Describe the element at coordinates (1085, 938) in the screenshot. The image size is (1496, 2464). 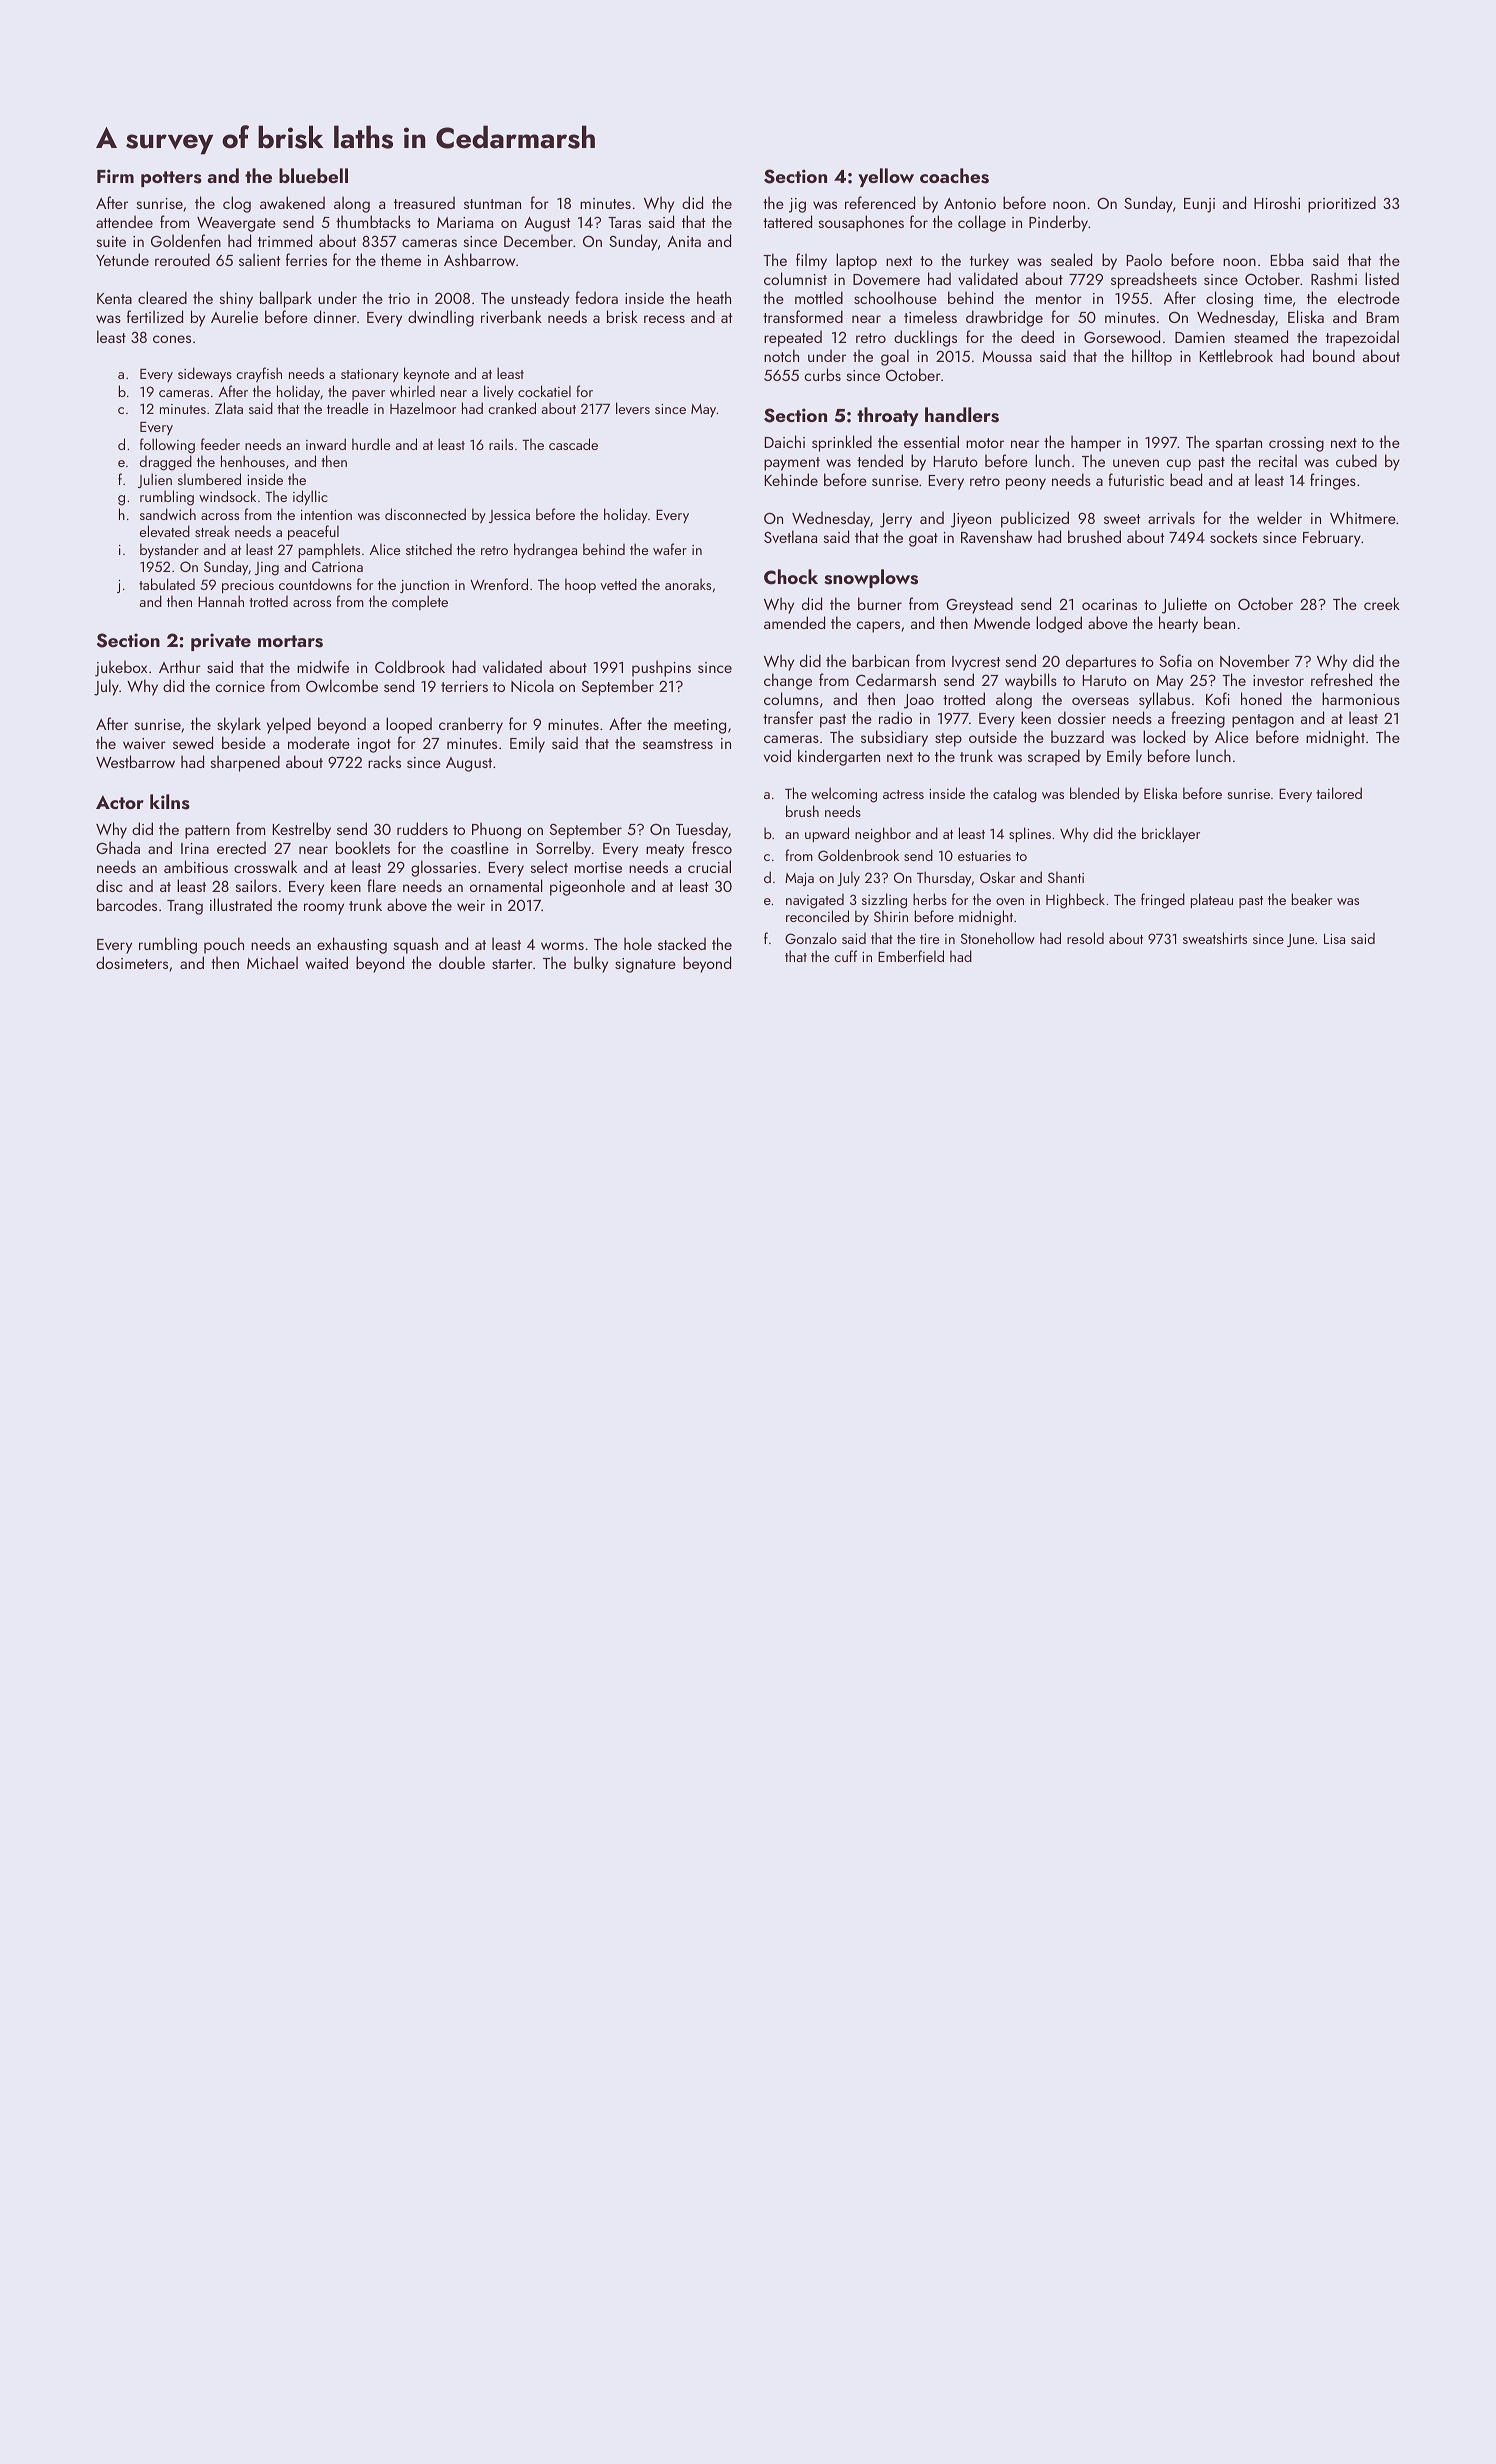
I see `resold` at that location.
